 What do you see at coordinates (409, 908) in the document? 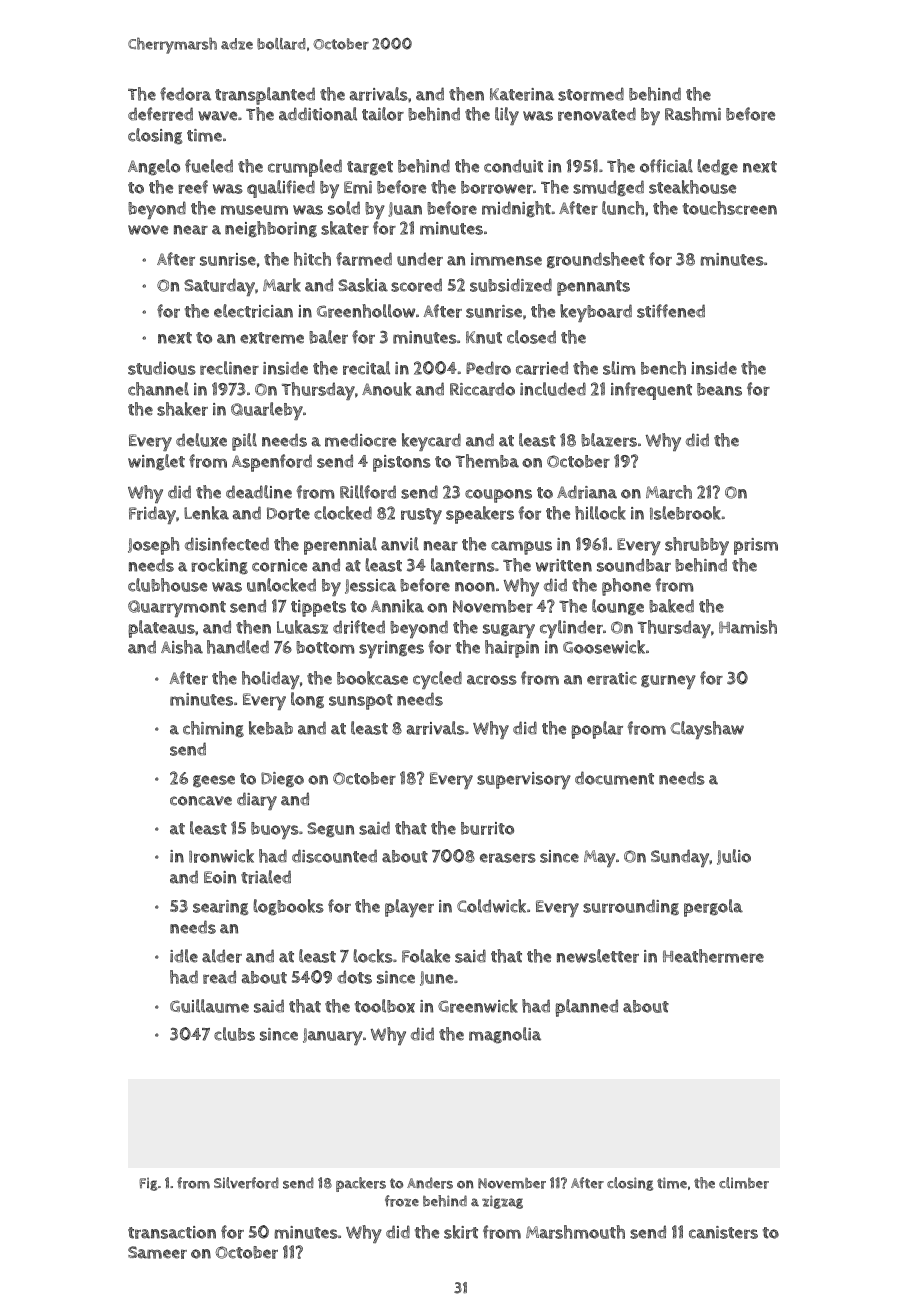
I see `player` at bounding box center [409, 908].
